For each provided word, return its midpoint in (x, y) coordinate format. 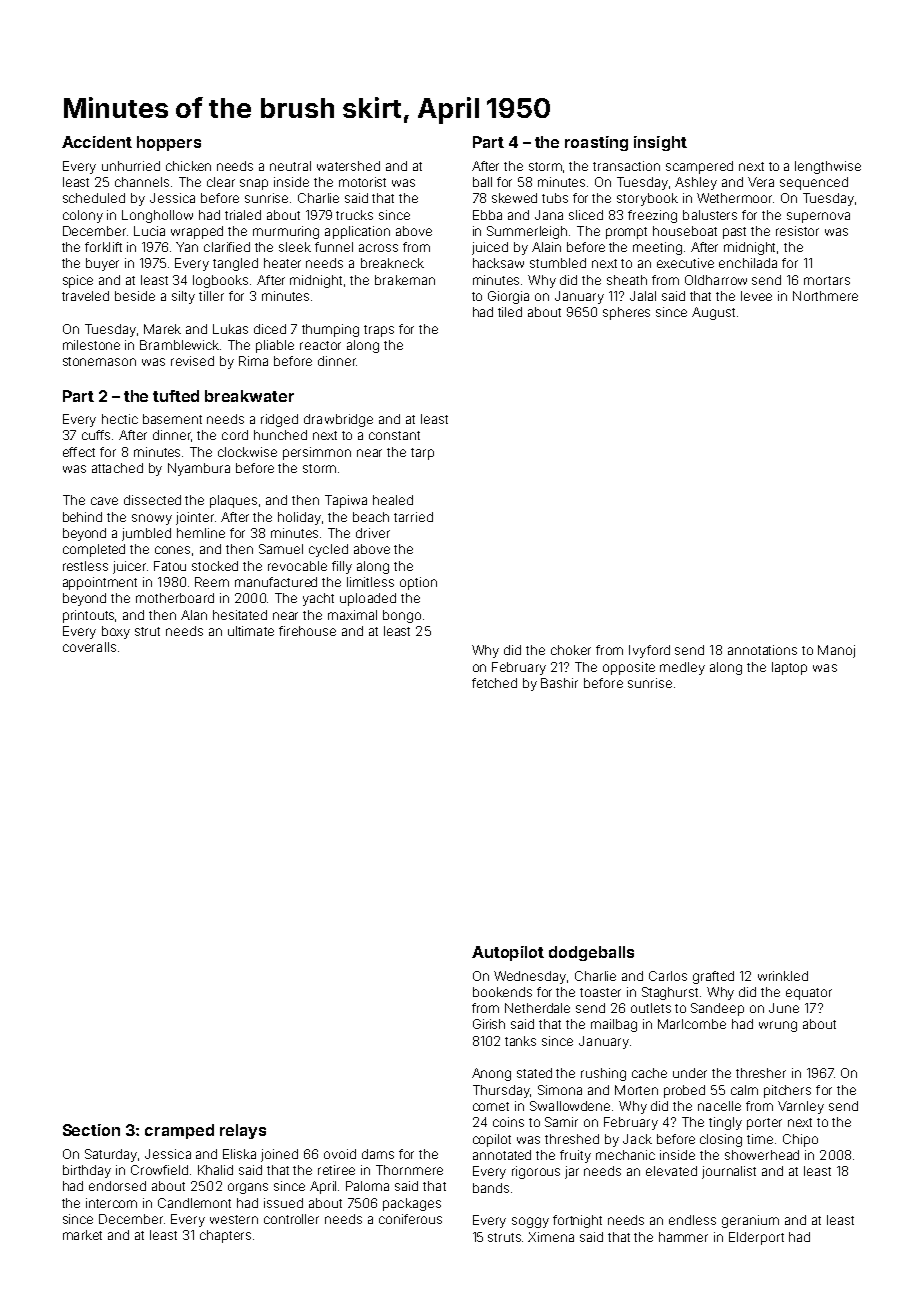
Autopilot (508, 953)
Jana (549, 215)
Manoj (836, 651)
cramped (179, 1131)
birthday (87, 1171)
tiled (510, 312)
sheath (627, 280)
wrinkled (783, 976)
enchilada (748, 263)
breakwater (249, 396)
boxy (116, 632)
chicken (188, 166)
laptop (789, 668)
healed (393, 500)
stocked (215, 566)
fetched (494, 683)
